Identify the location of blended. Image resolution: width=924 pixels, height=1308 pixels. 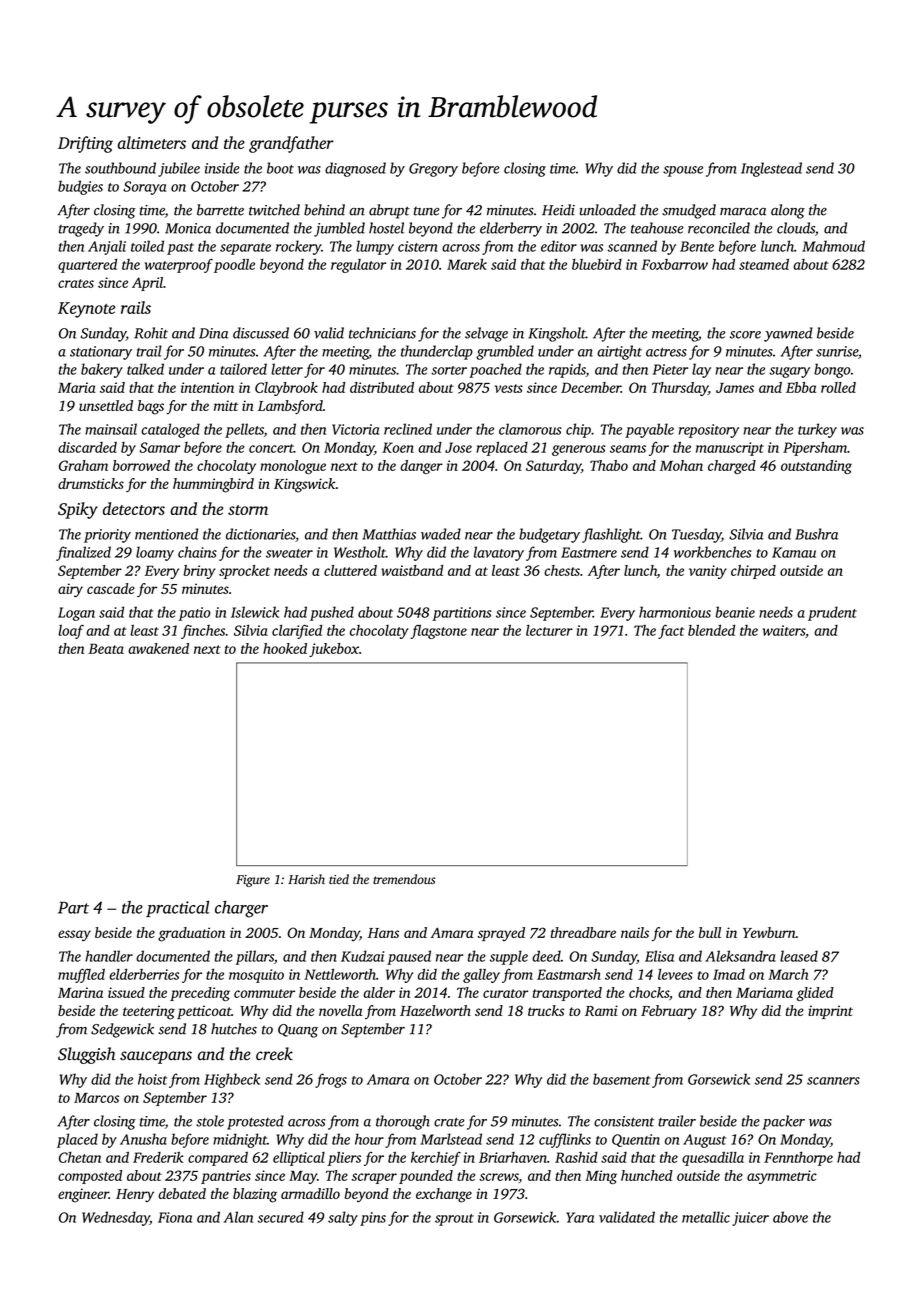
(711, 630).
